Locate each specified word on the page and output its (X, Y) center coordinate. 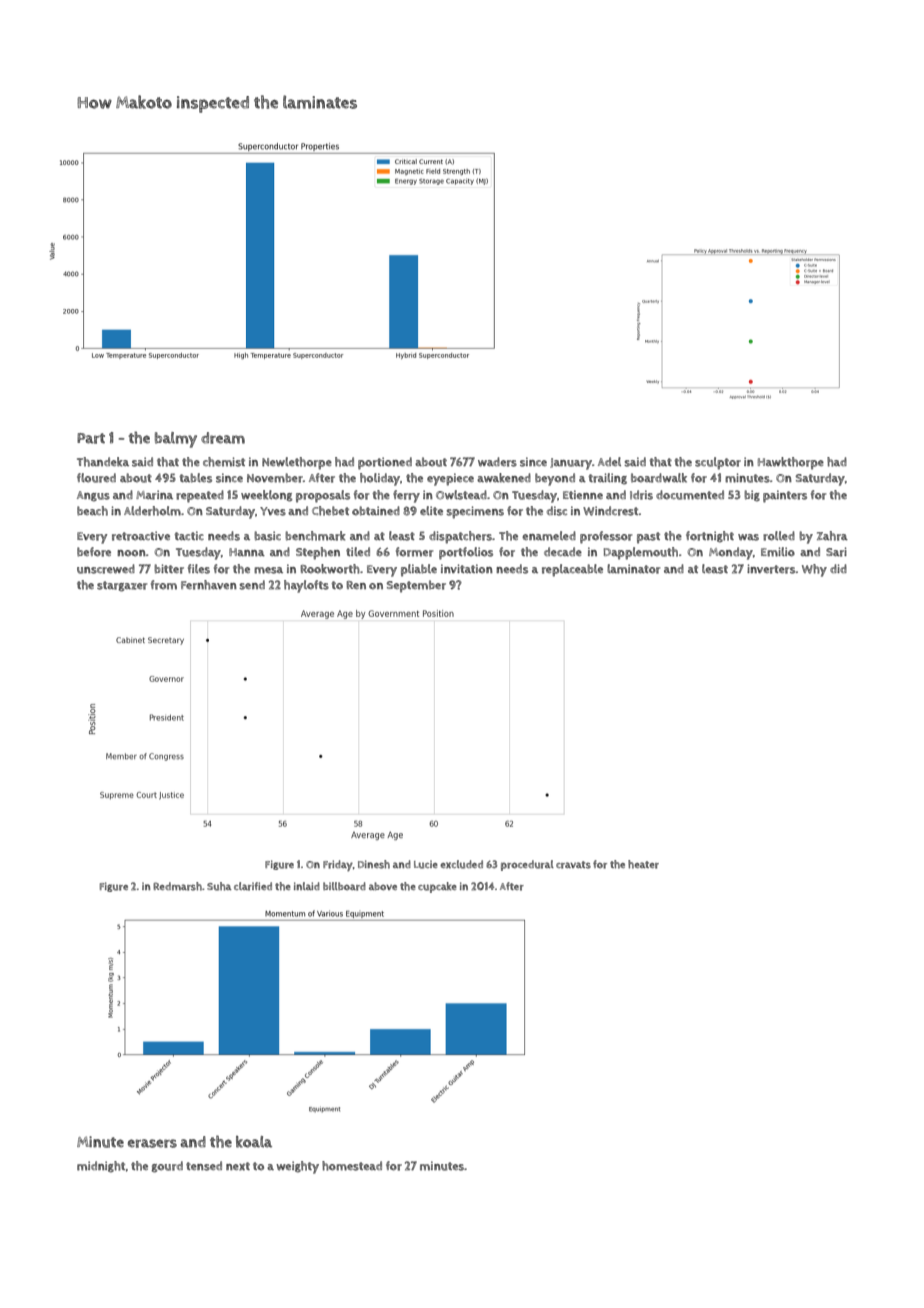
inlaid (307, 886)
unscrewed (106, 569)
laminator (633, 569)
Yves (273, 511)
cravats (573, 865)
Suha (219, 886)
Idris (641, 495)
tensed (204, 1166)
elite (431, 510)
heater (643, 864)
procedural (527, 865)
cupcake (437, 887)
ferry (406, 496)
